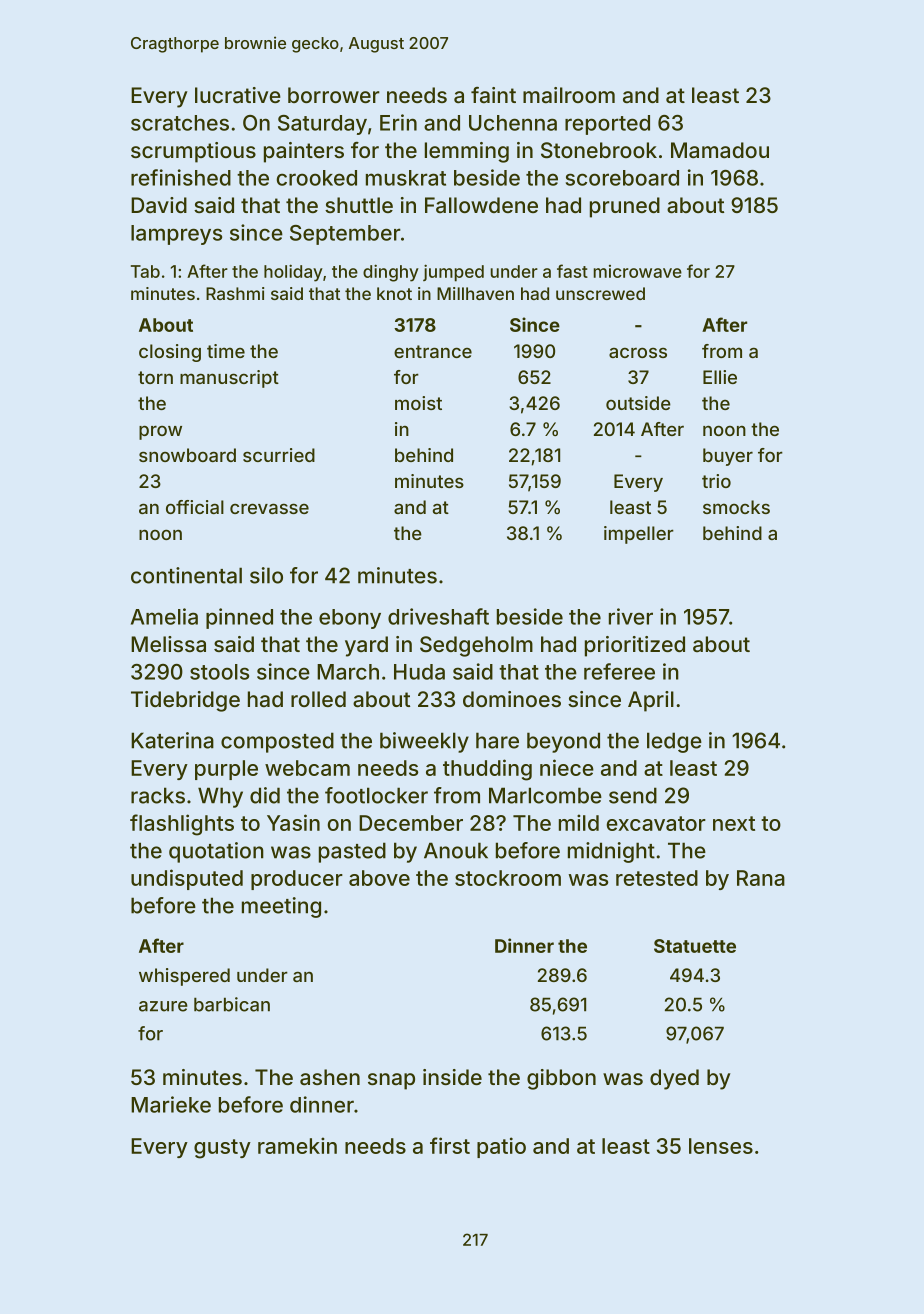 The image size is (924, 1314). Describe the element at coordinates (184, 977) in the screenshot. I see `whispered` at that location.
